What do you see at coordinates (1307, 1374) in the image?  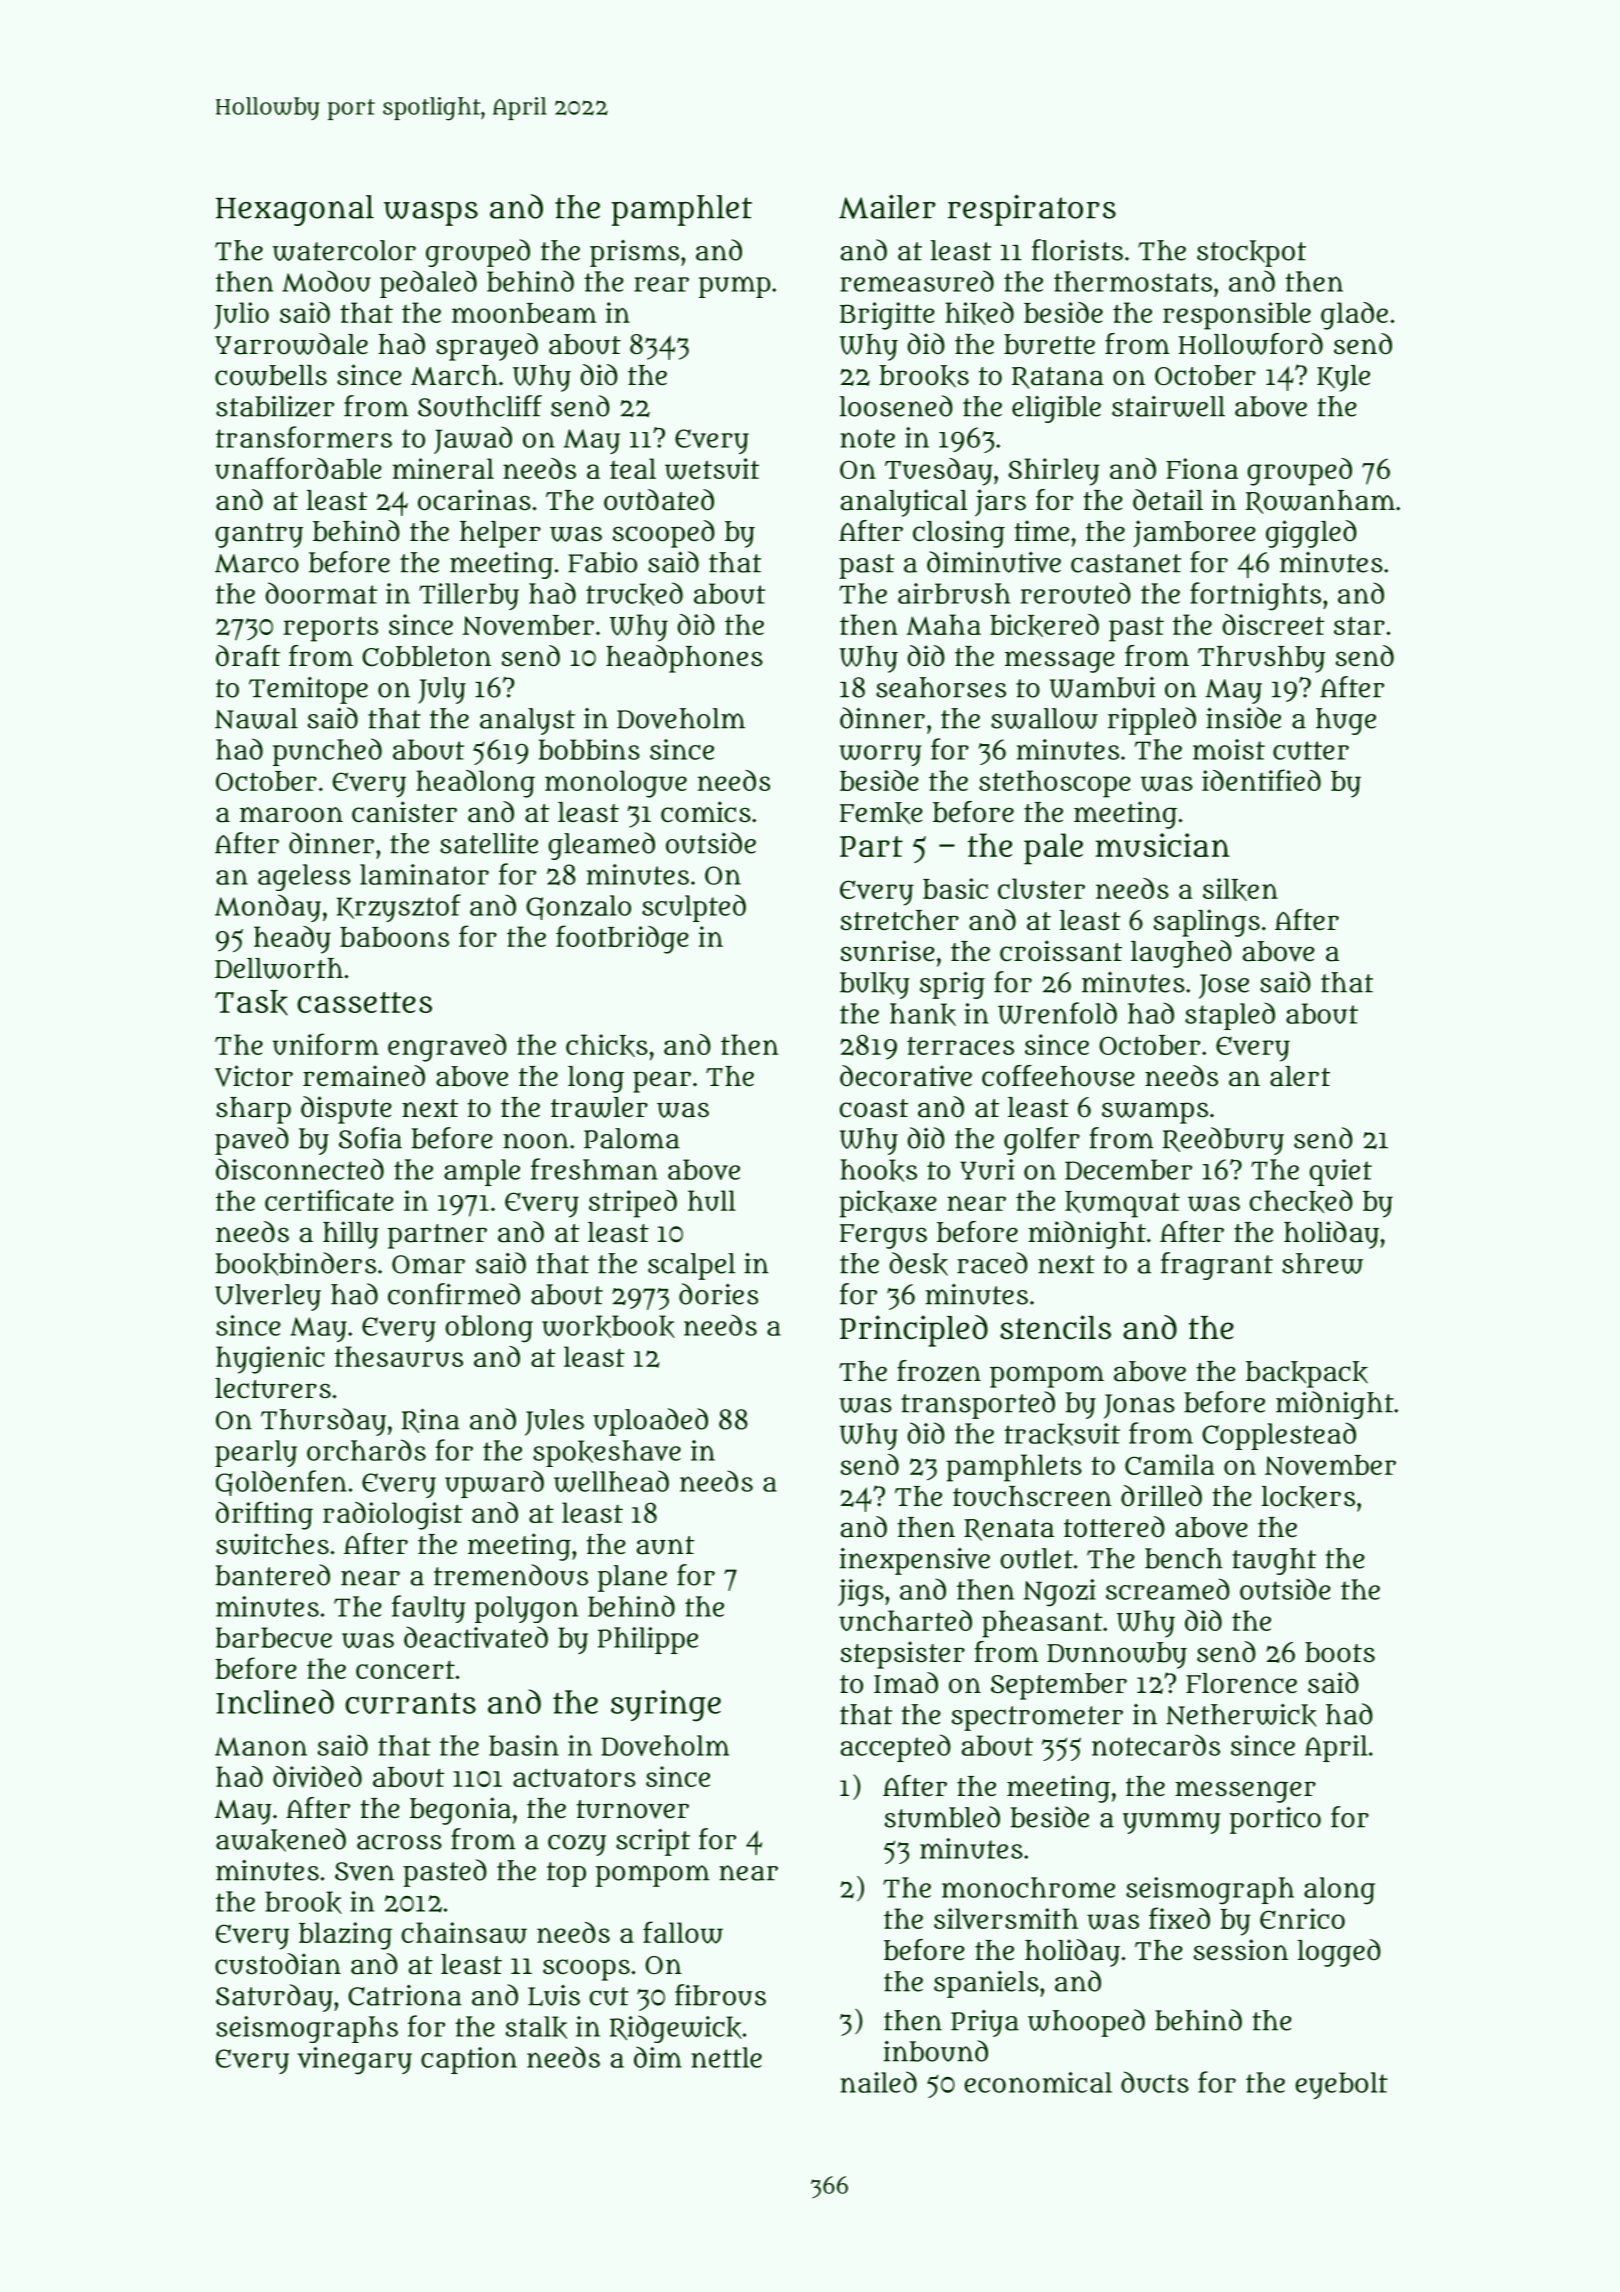 I see `backpack` at bounding box center [1307, 1374].
